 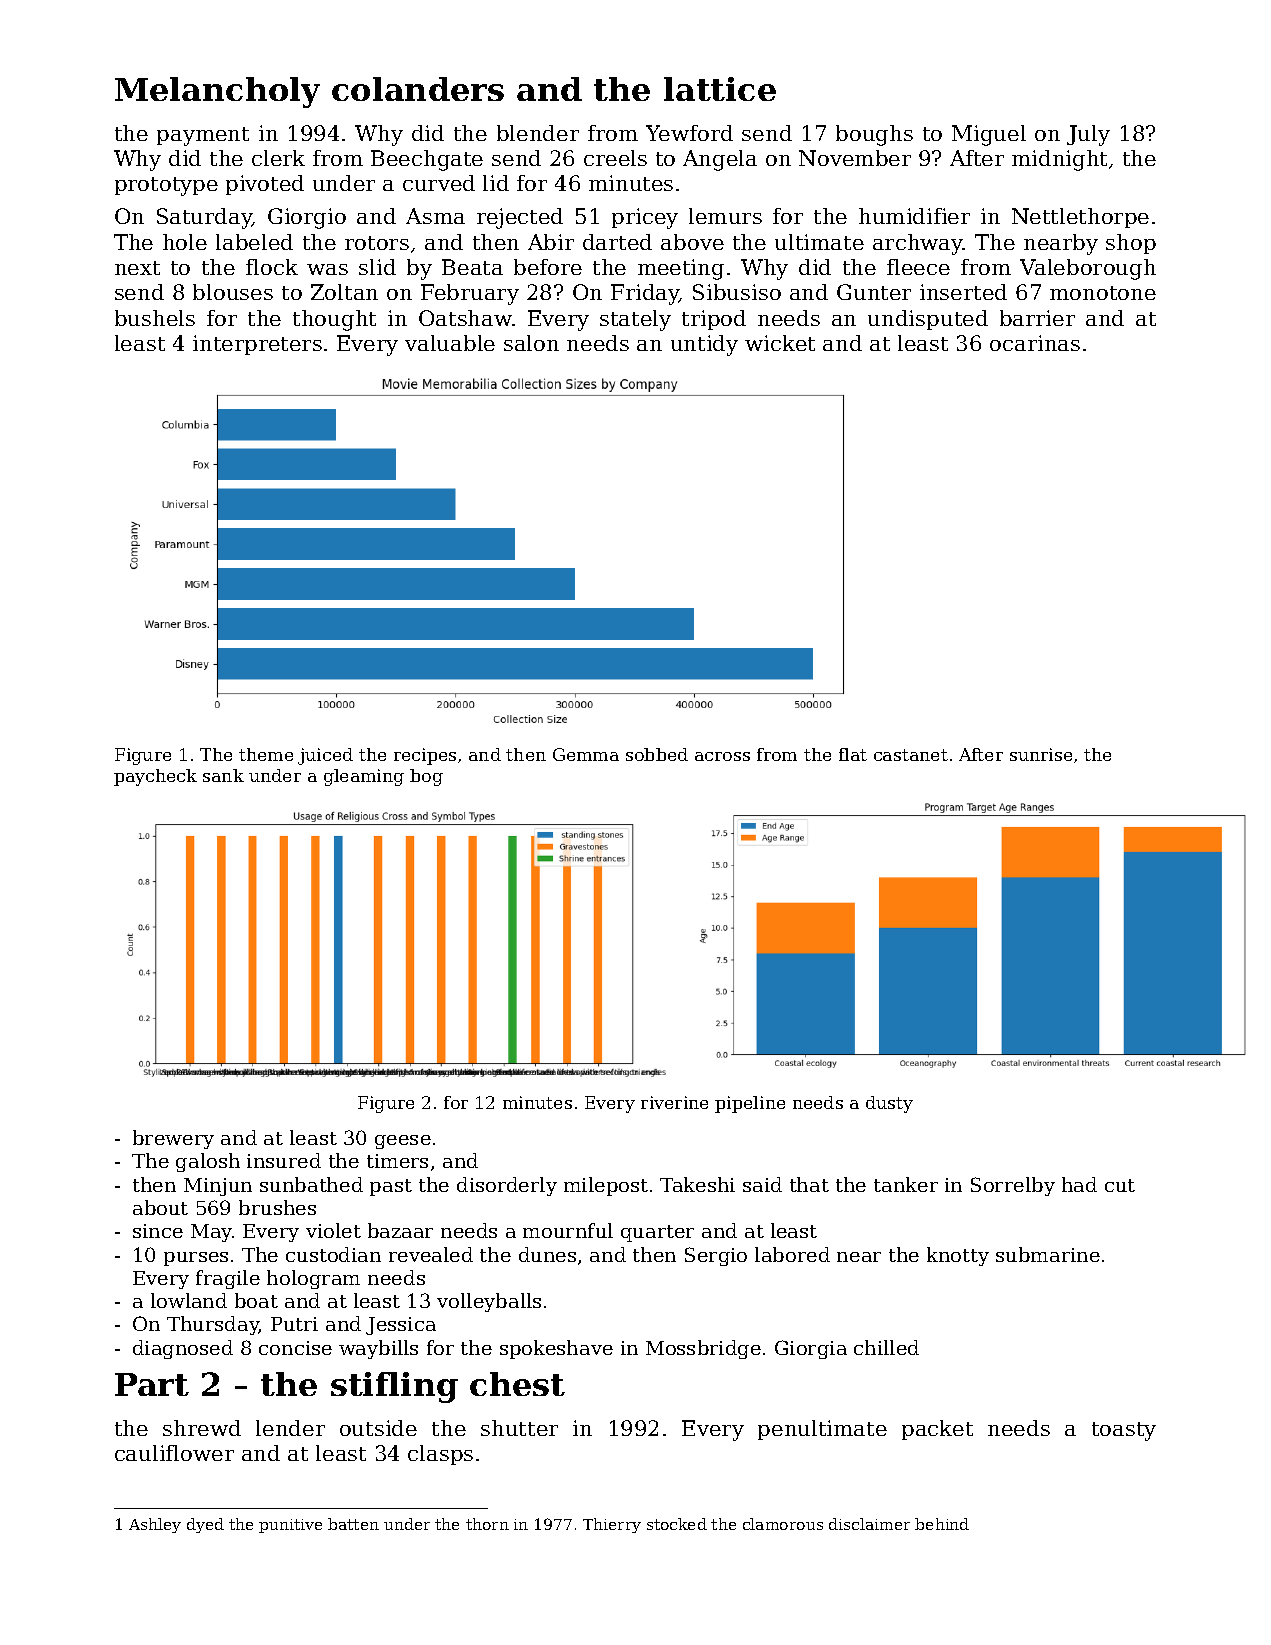 I want to click on Melancholy, so click(x=217, y=92).
